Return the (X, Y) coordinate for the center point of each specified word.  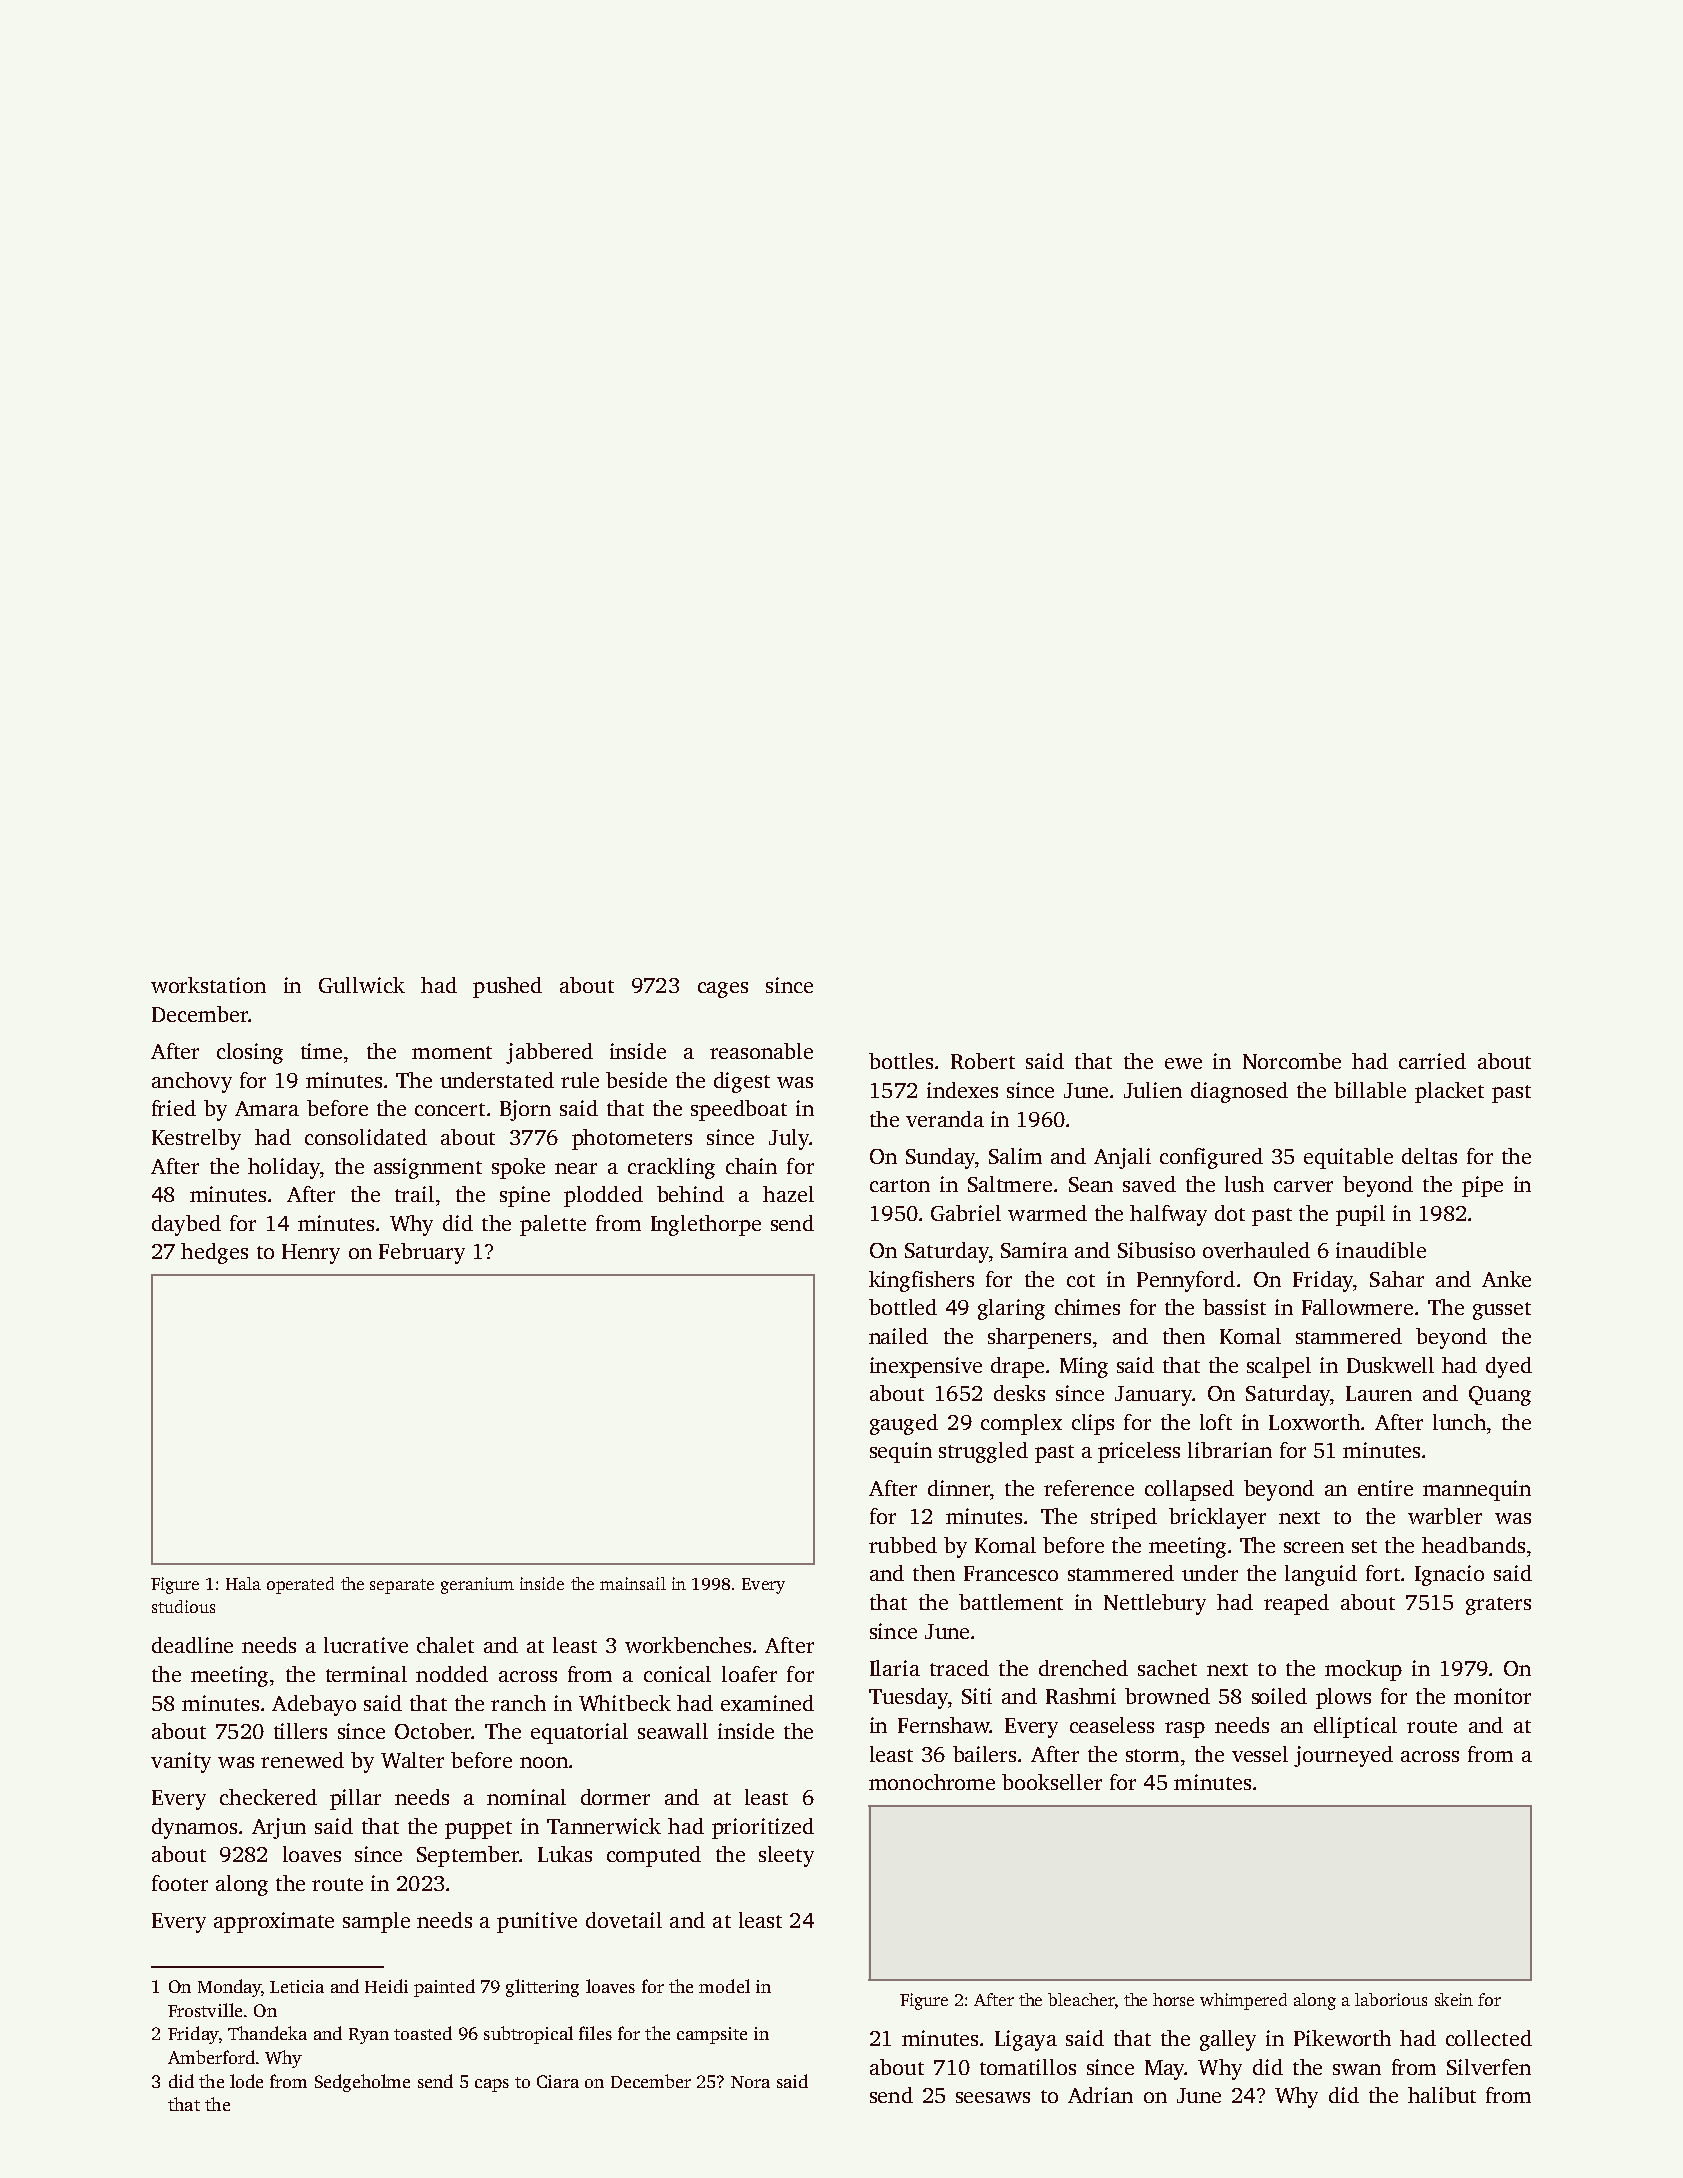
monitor (1492, 1696)
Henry (311, 1254)
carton (900, 1185)
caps (492, 2085)
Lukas (565, 1854)
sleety (786, 1856)
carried (1432, 1061)
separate (402, 1586)
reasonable (761, 1051)
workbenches (688, 1645)
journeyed (1343, 1756)
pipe (1482, 1186)
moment (452, 1052)
